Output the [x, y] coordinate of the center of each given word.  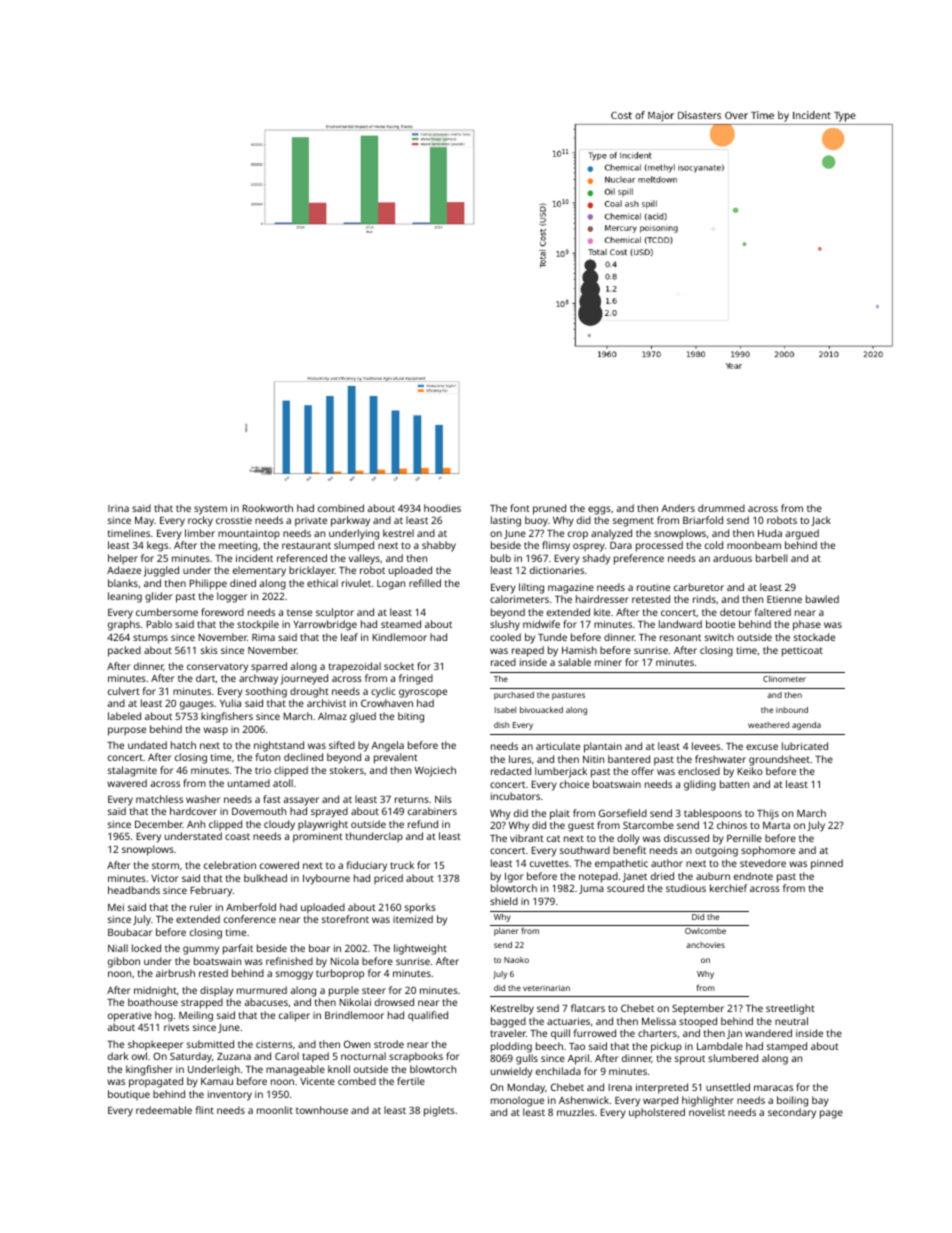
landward [680, 624]
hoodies [442, 508]
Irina [118, 508]
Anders [678, 508]
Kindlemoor [399, 637]
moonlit [275, 1110]
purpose [127, 731]
